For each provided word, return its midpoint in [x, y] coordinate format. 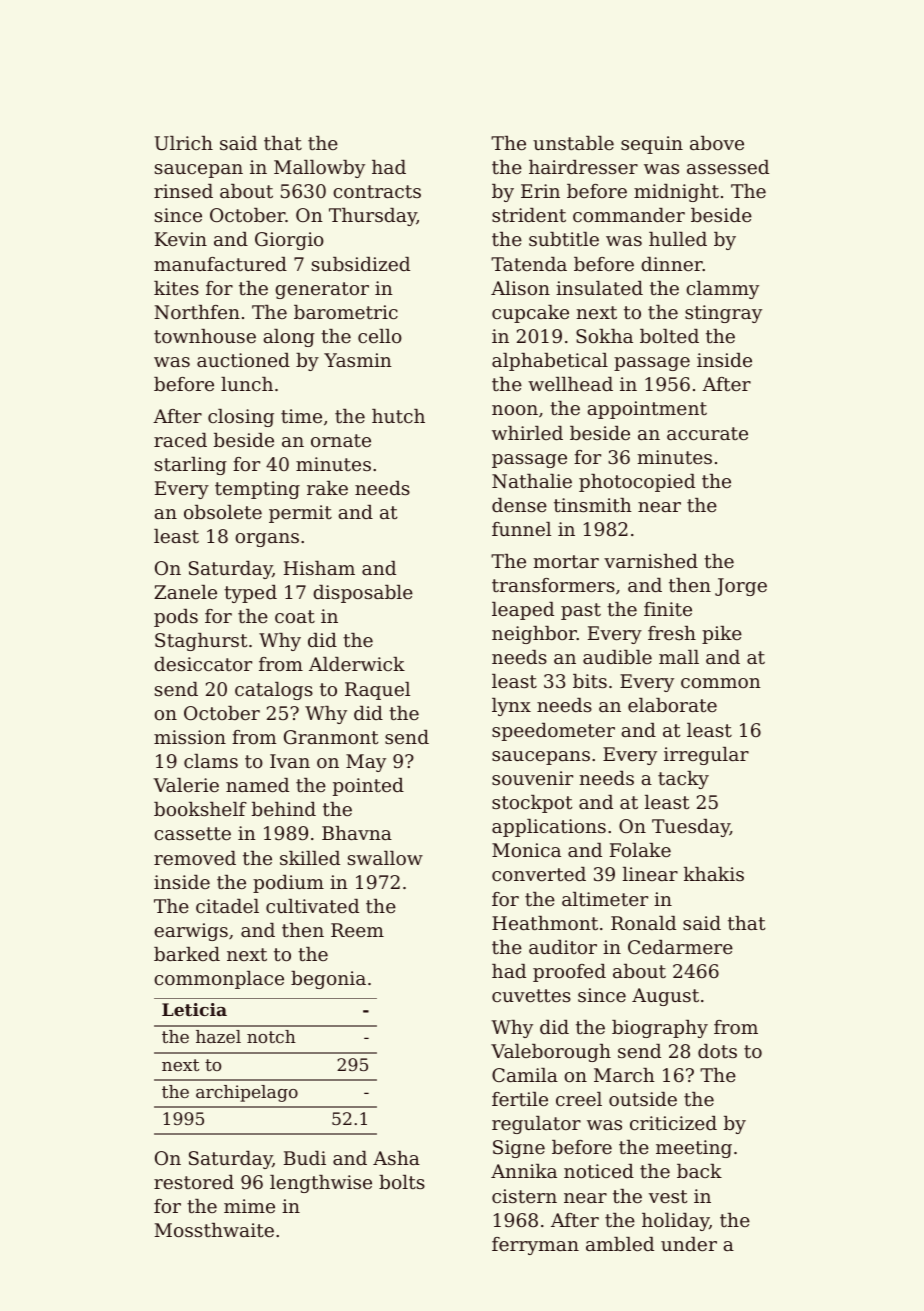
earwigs [191, 932]
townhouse [205, 336]
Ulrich [184, 143]
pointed [368, 787]
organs [267, 540]
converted [539, 874]
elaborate [672, 705]
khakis [714, 874]
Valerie [186, 785]
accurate [707, 433]
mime [249, 1206]
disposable [363, 594]
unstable [573, 143]
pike [722, 635]
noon [515, 410]
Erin [540, 191]
